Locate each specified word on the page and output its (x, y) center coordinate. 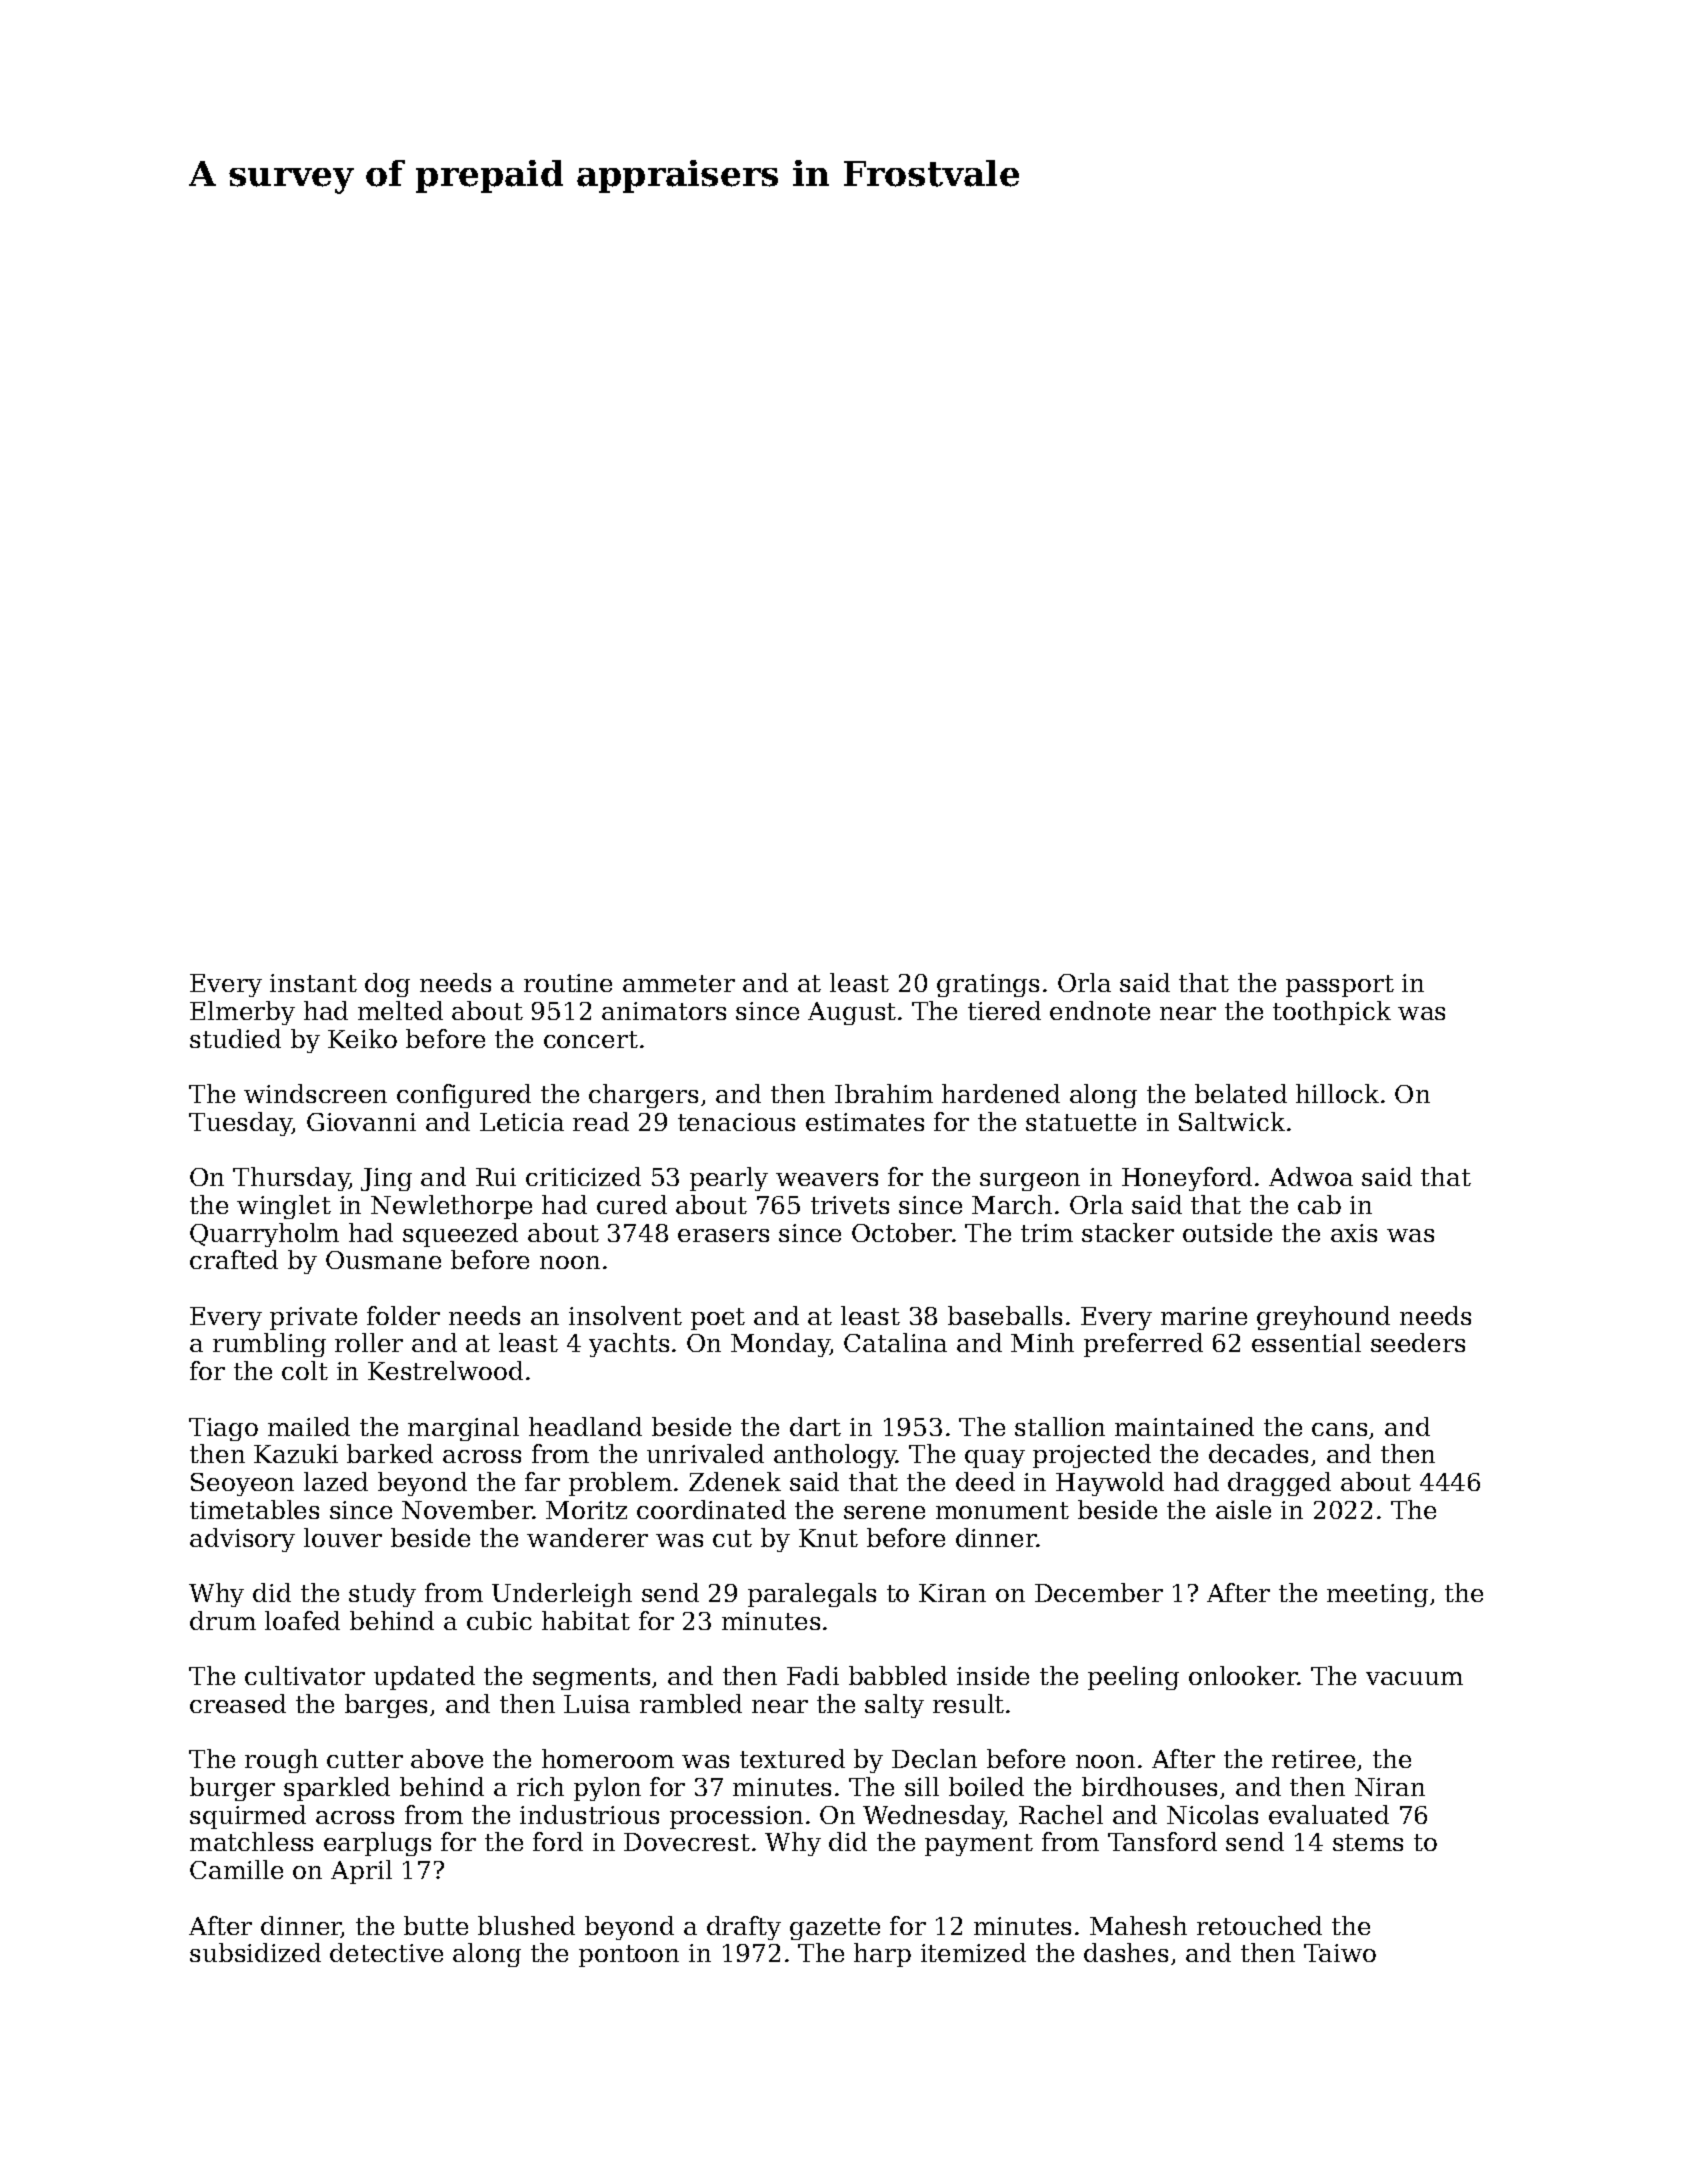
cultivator (305, 1675)
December (1099, 1592)
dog (387, 985)
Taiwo (1340, 1953)
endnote (1100, 1010)
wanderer (587, 1537)
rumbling (269, 1345)
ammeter (679, 983)
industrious (589, 1814)
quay (995, 1459)
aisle (1243, 1509)
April (361, 1872)
